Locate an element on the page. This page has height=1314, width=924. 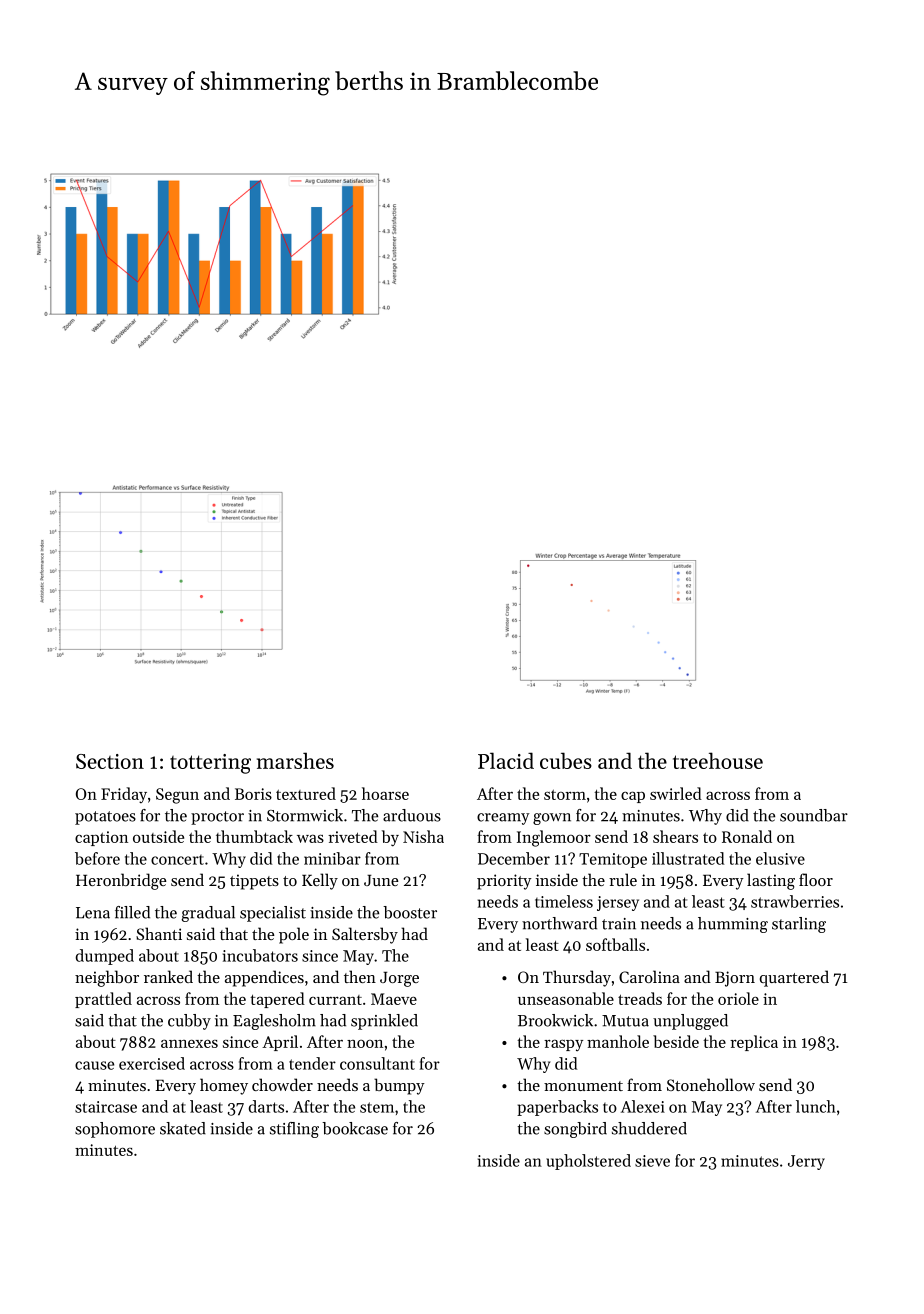
upholstered is located at coordinates (588, 1162).
